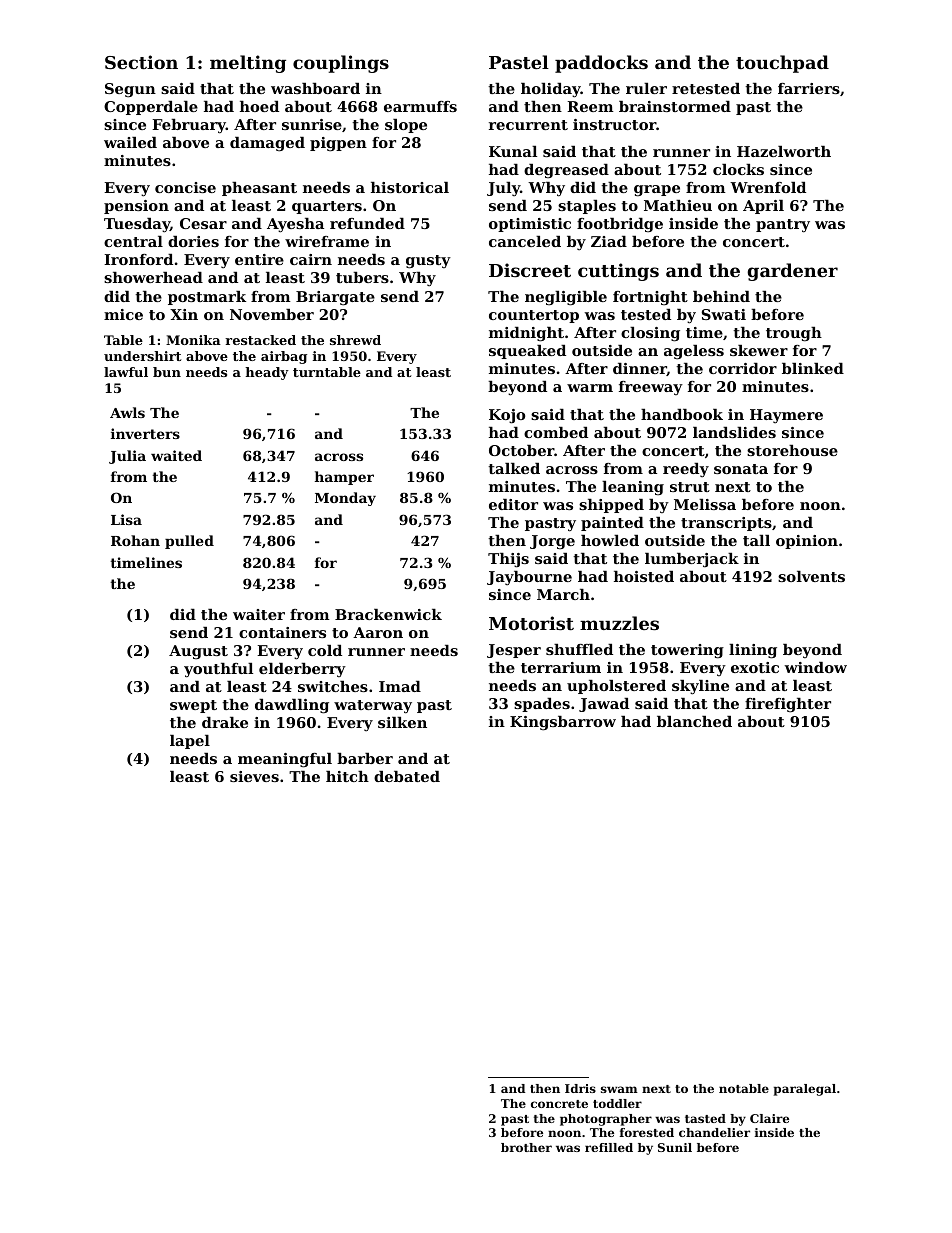 The height and width of the screenshot is (1233, 952). What do you see at coordinates (335, 298) in the screenshot?
I see `Briargate` at bounding box center [335, 298].
